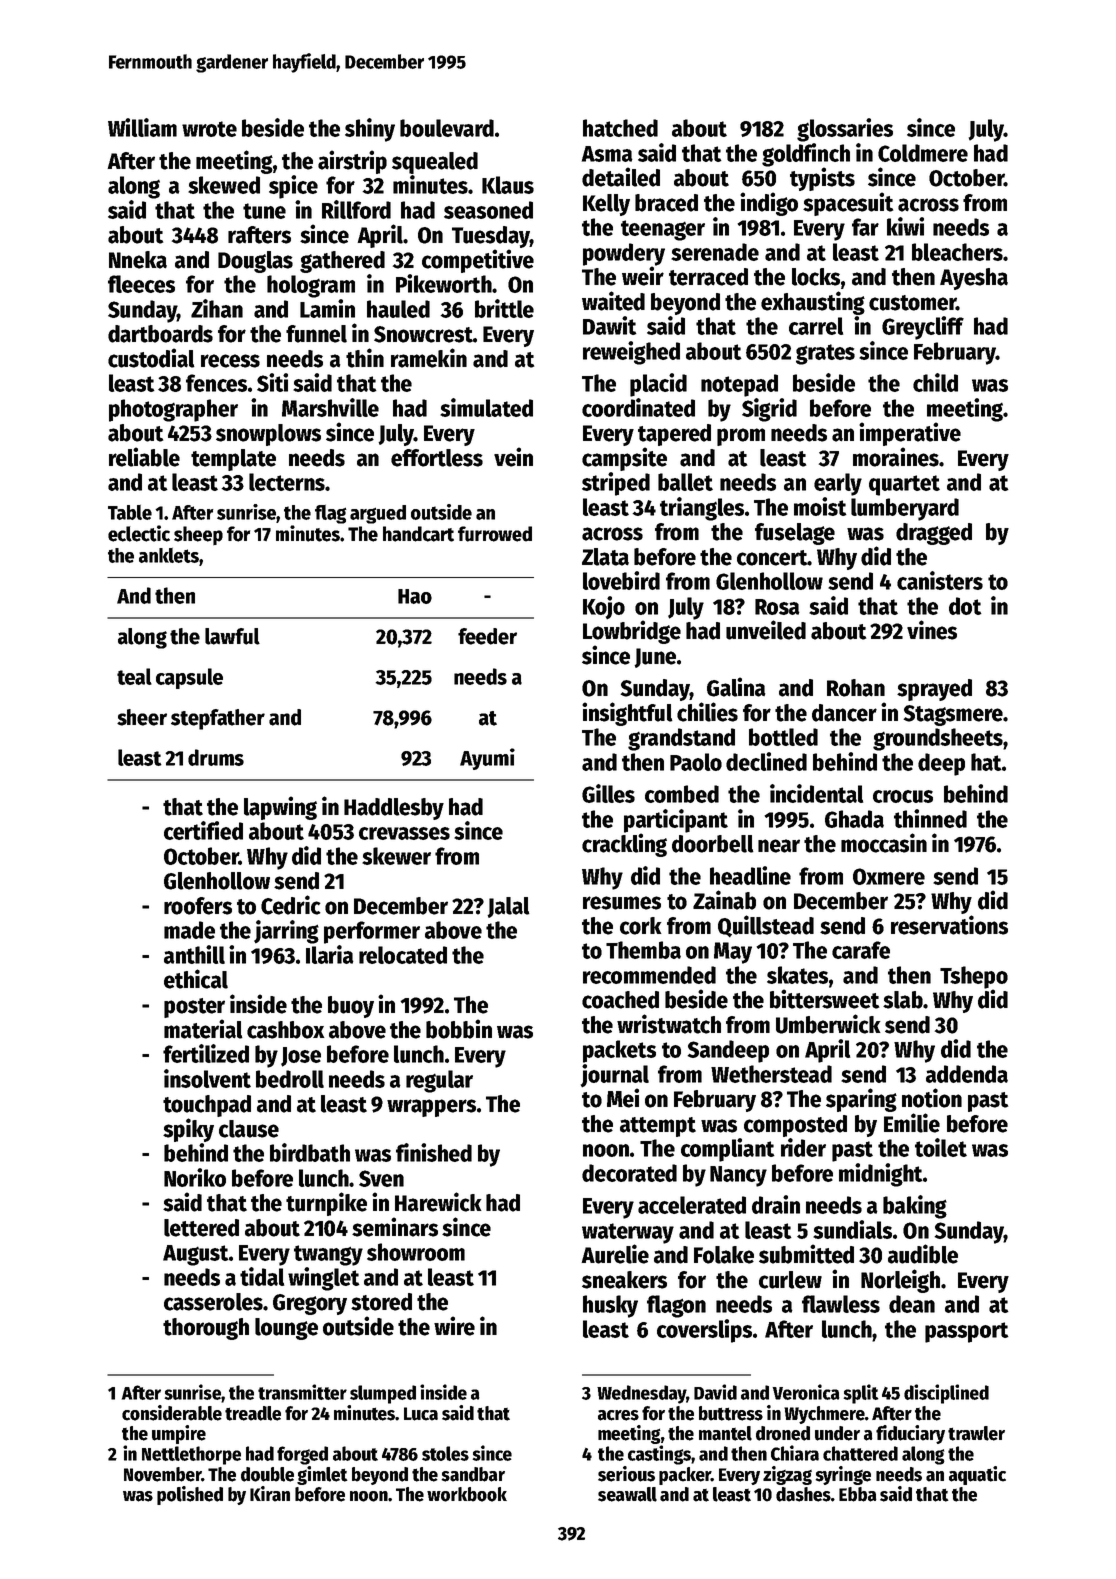 This page has width=1116, height=1579. What do you see at coordinates (627, 1494) in the page?
I see `seawall` at bounding box center [627, 1494].
